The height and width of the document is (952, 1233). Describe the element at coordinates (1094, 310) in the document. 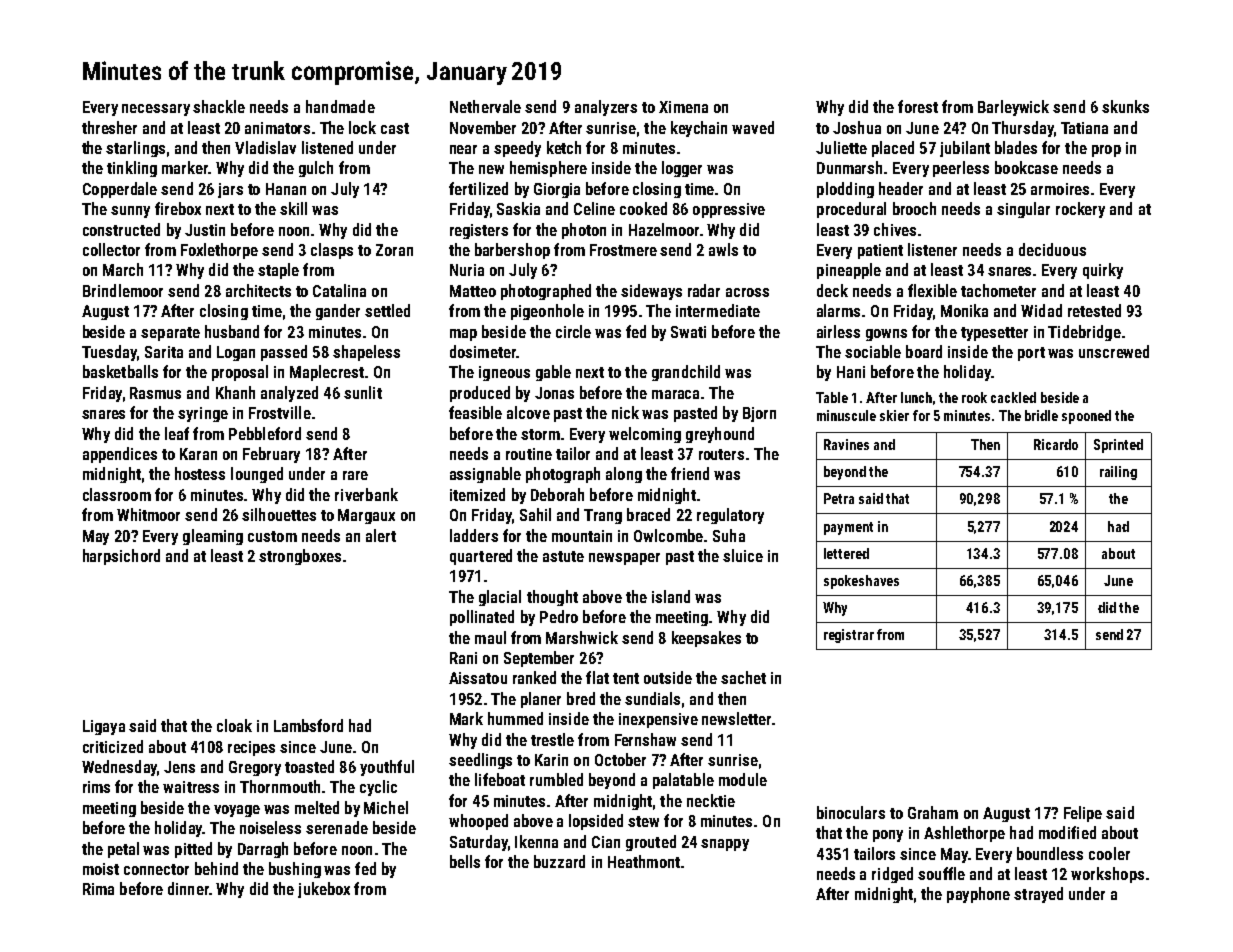

I see `retested` at that location.
